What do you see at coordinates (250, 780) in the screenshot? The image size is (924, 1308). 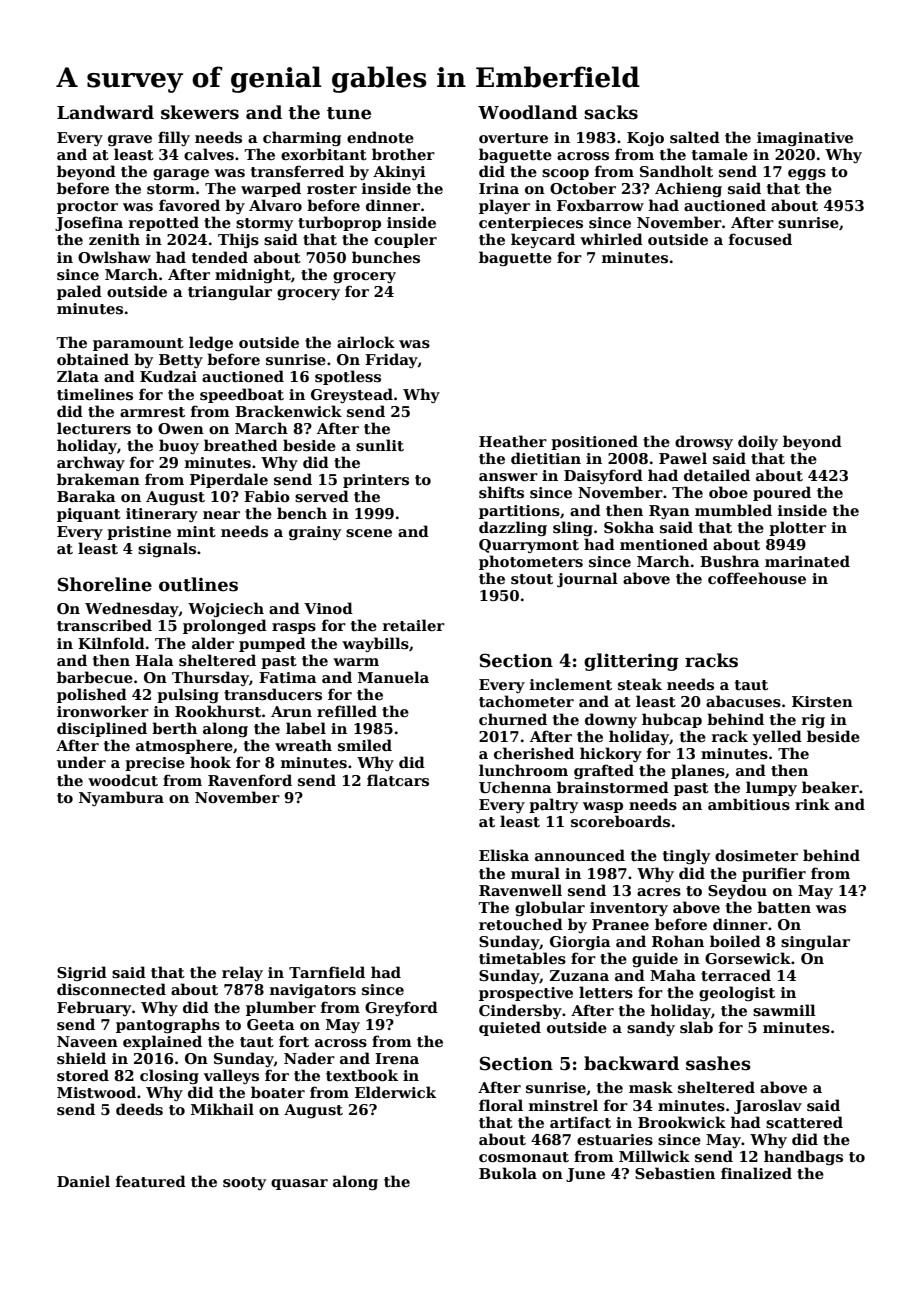 I see `Ravenford` at bounding box center [250, 780].
